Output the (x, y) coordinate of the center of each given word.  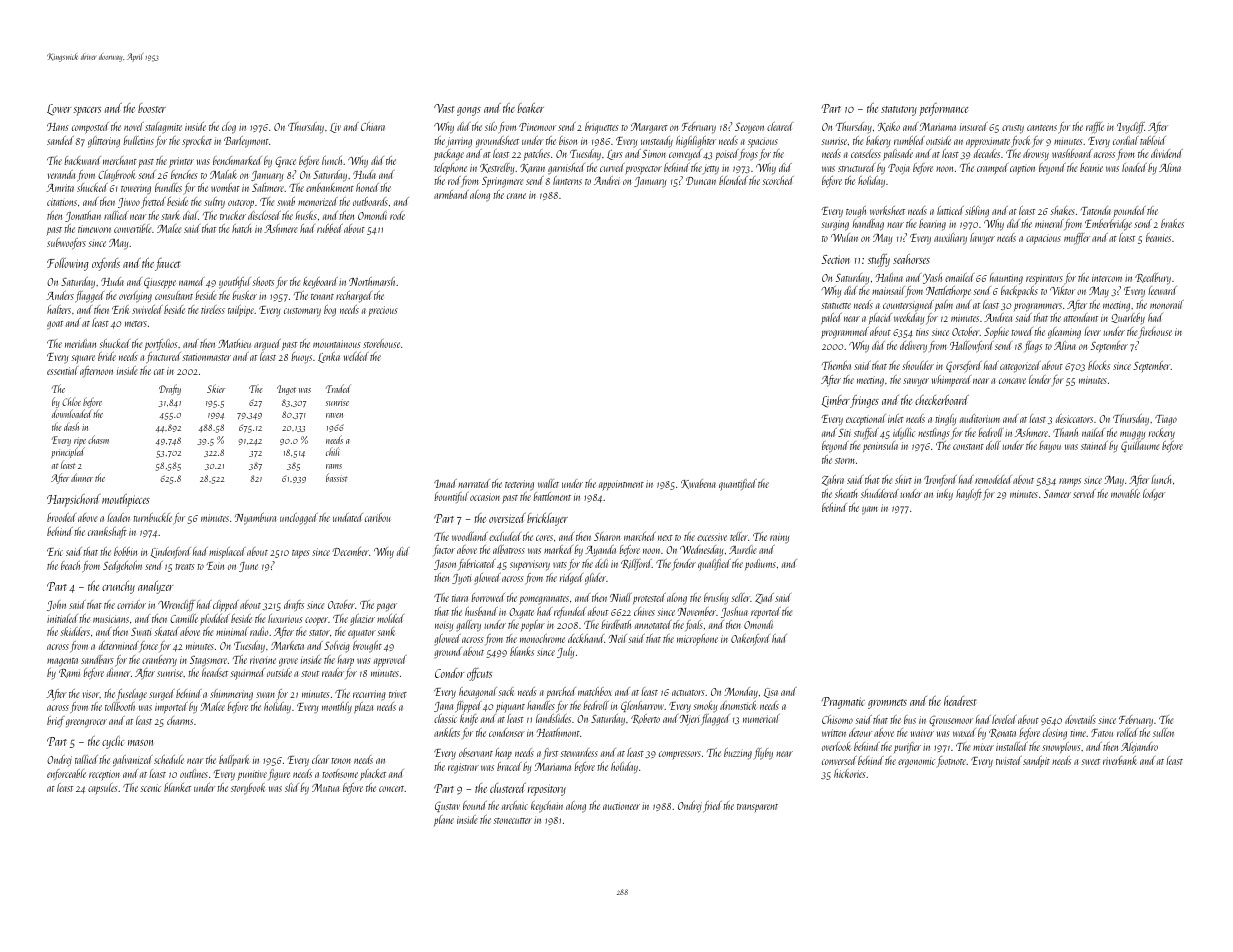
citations (62, 202)
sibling (977, 212)
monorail (1167, 304)
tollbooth (120, 706)
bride (107, 356)
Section (836, 259)
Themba (836, 365)
